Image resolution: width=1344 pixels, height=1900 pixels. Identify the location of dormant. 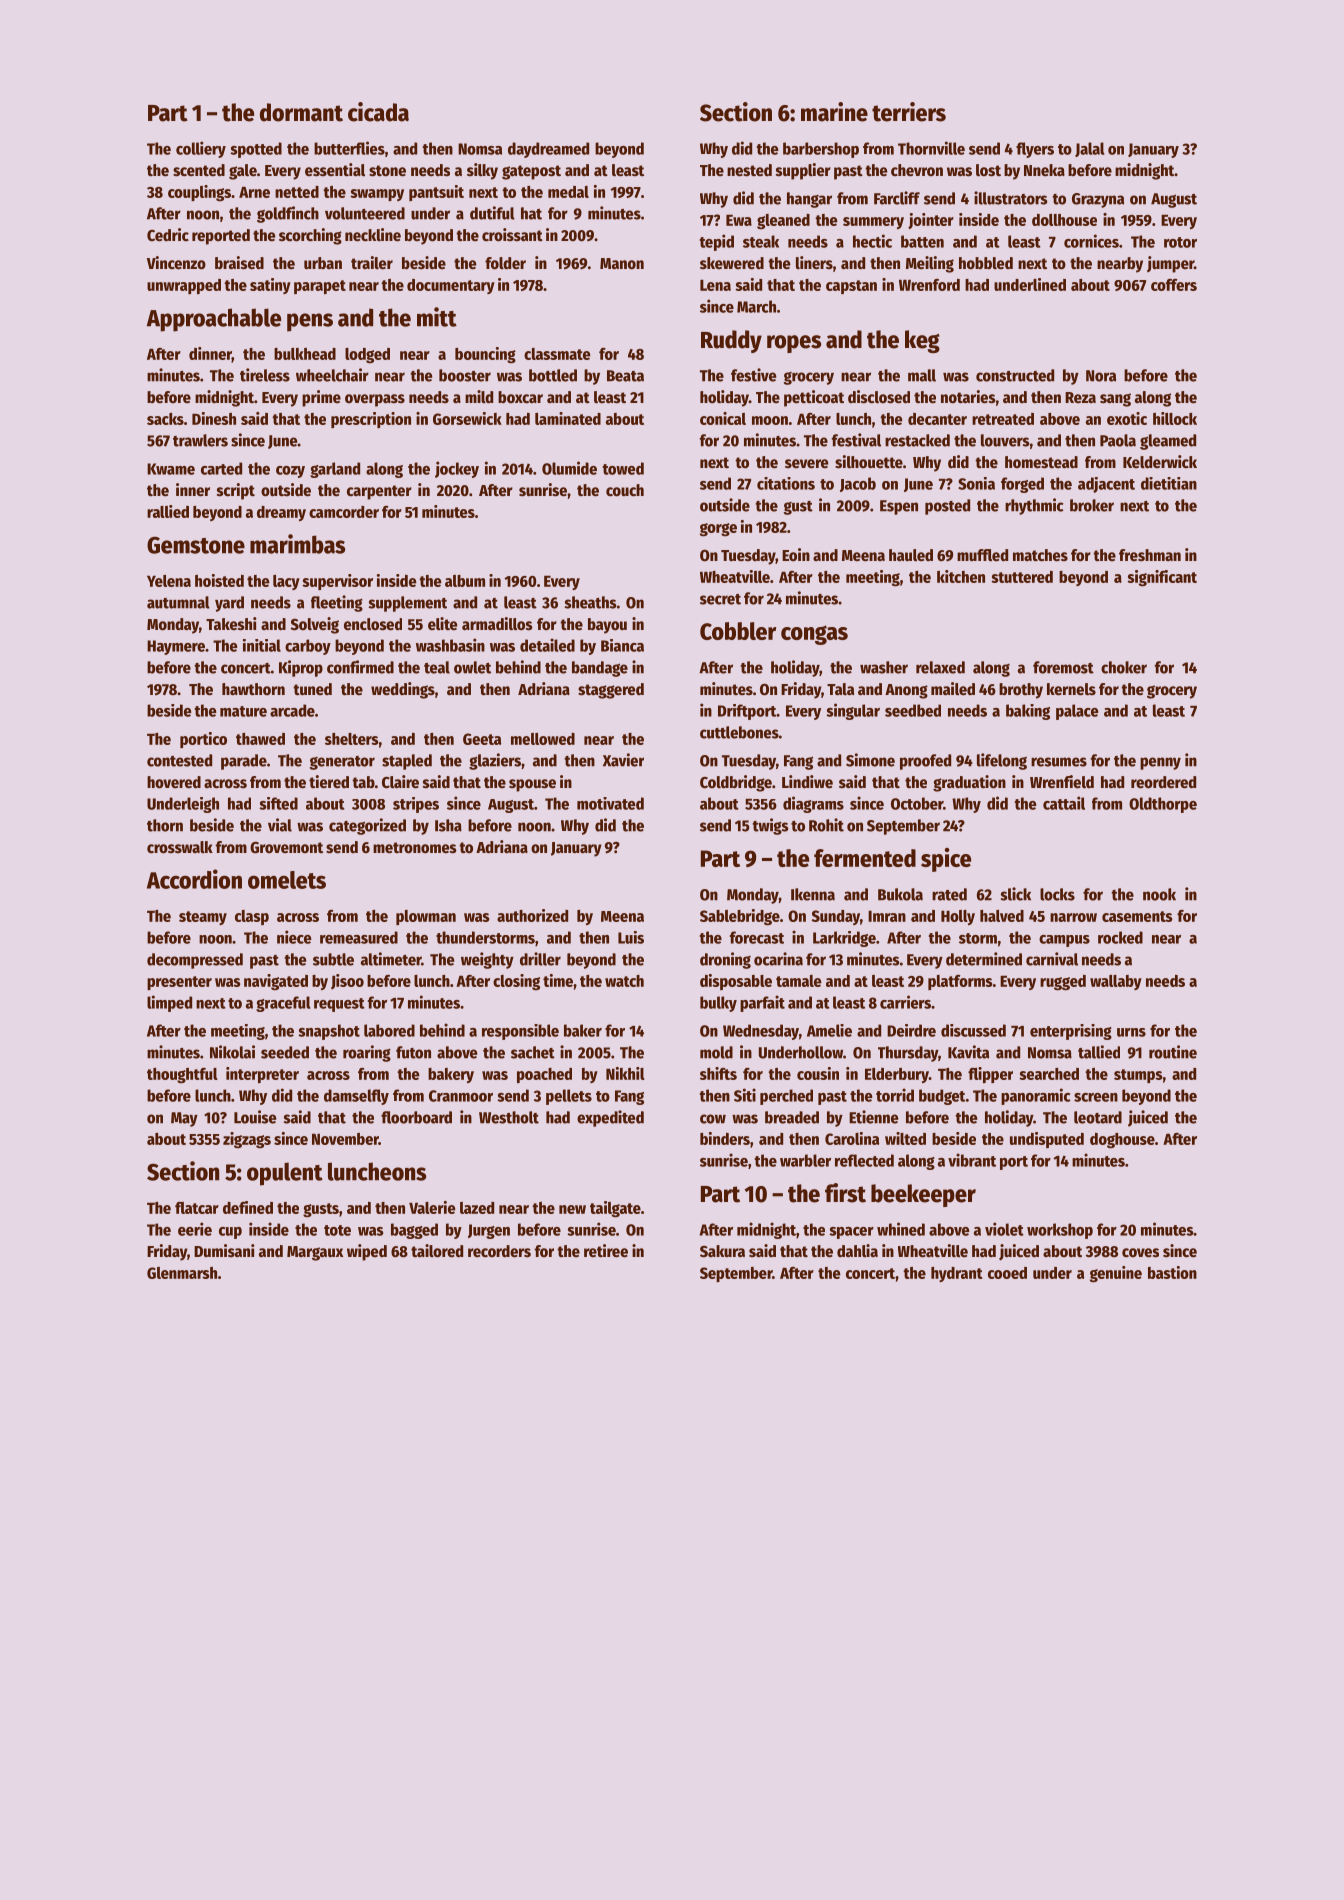
(301, 112).
